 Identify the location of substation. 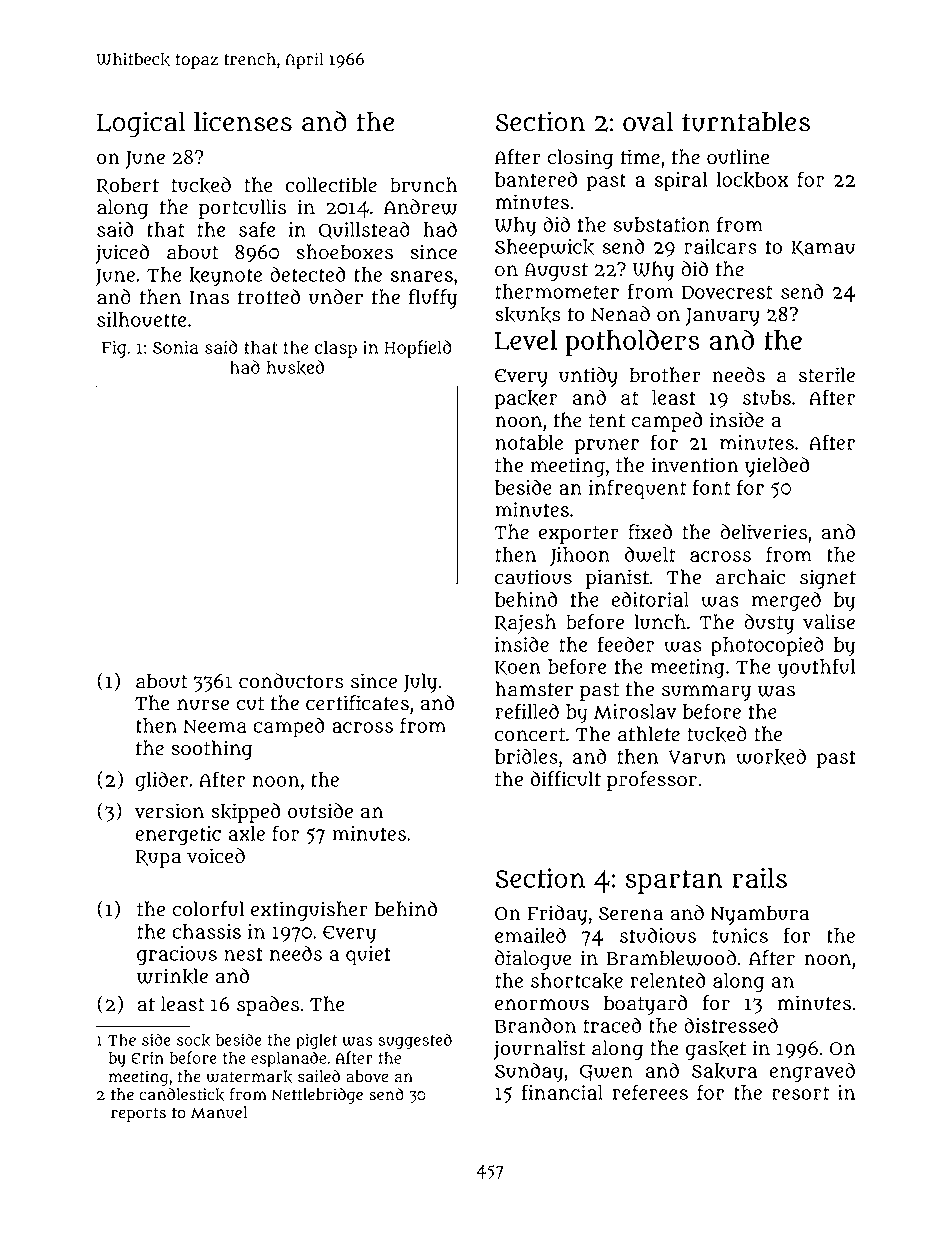
(661, 224).
